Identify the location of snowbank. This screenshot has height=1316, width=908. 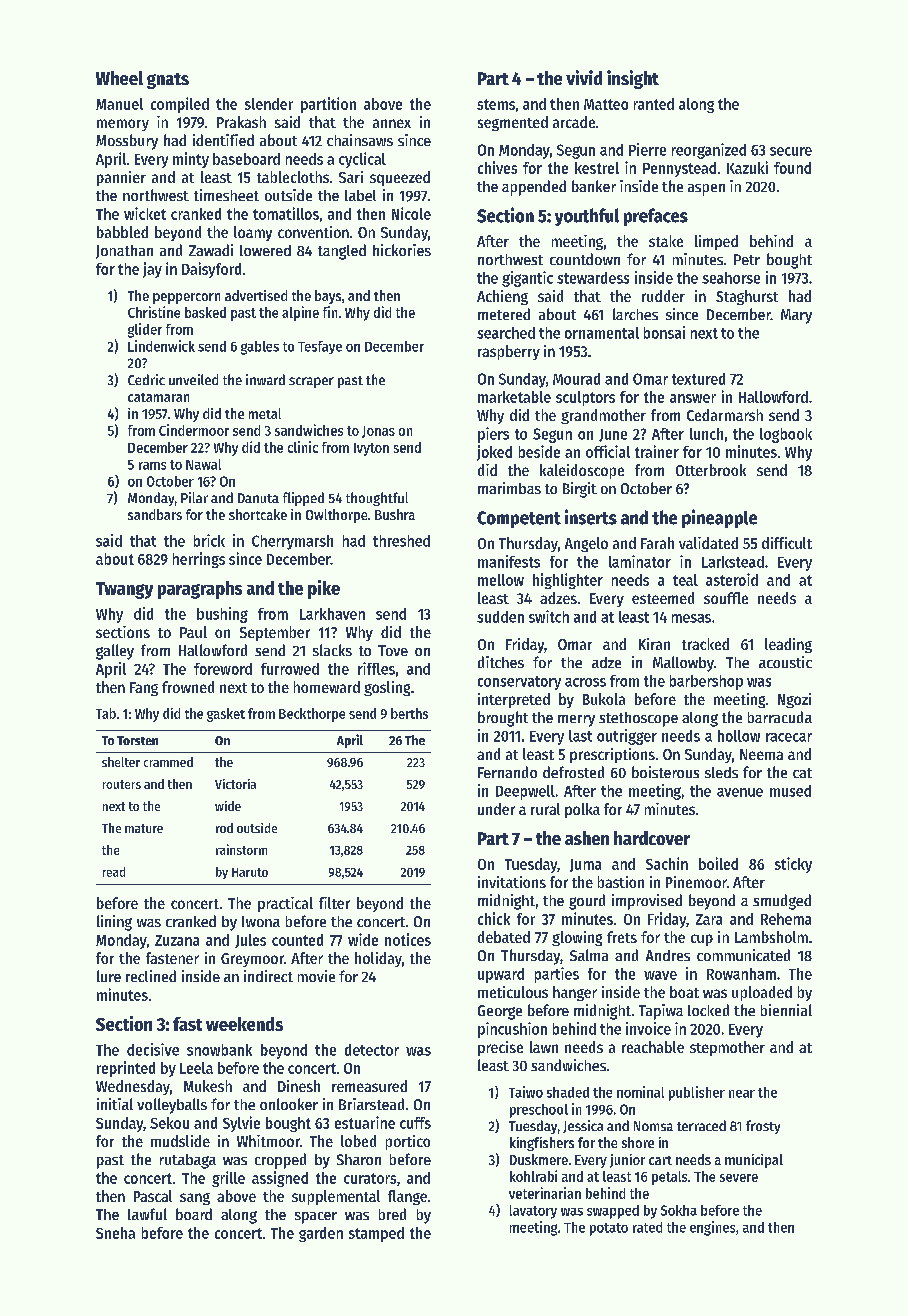
(219, 1050).
